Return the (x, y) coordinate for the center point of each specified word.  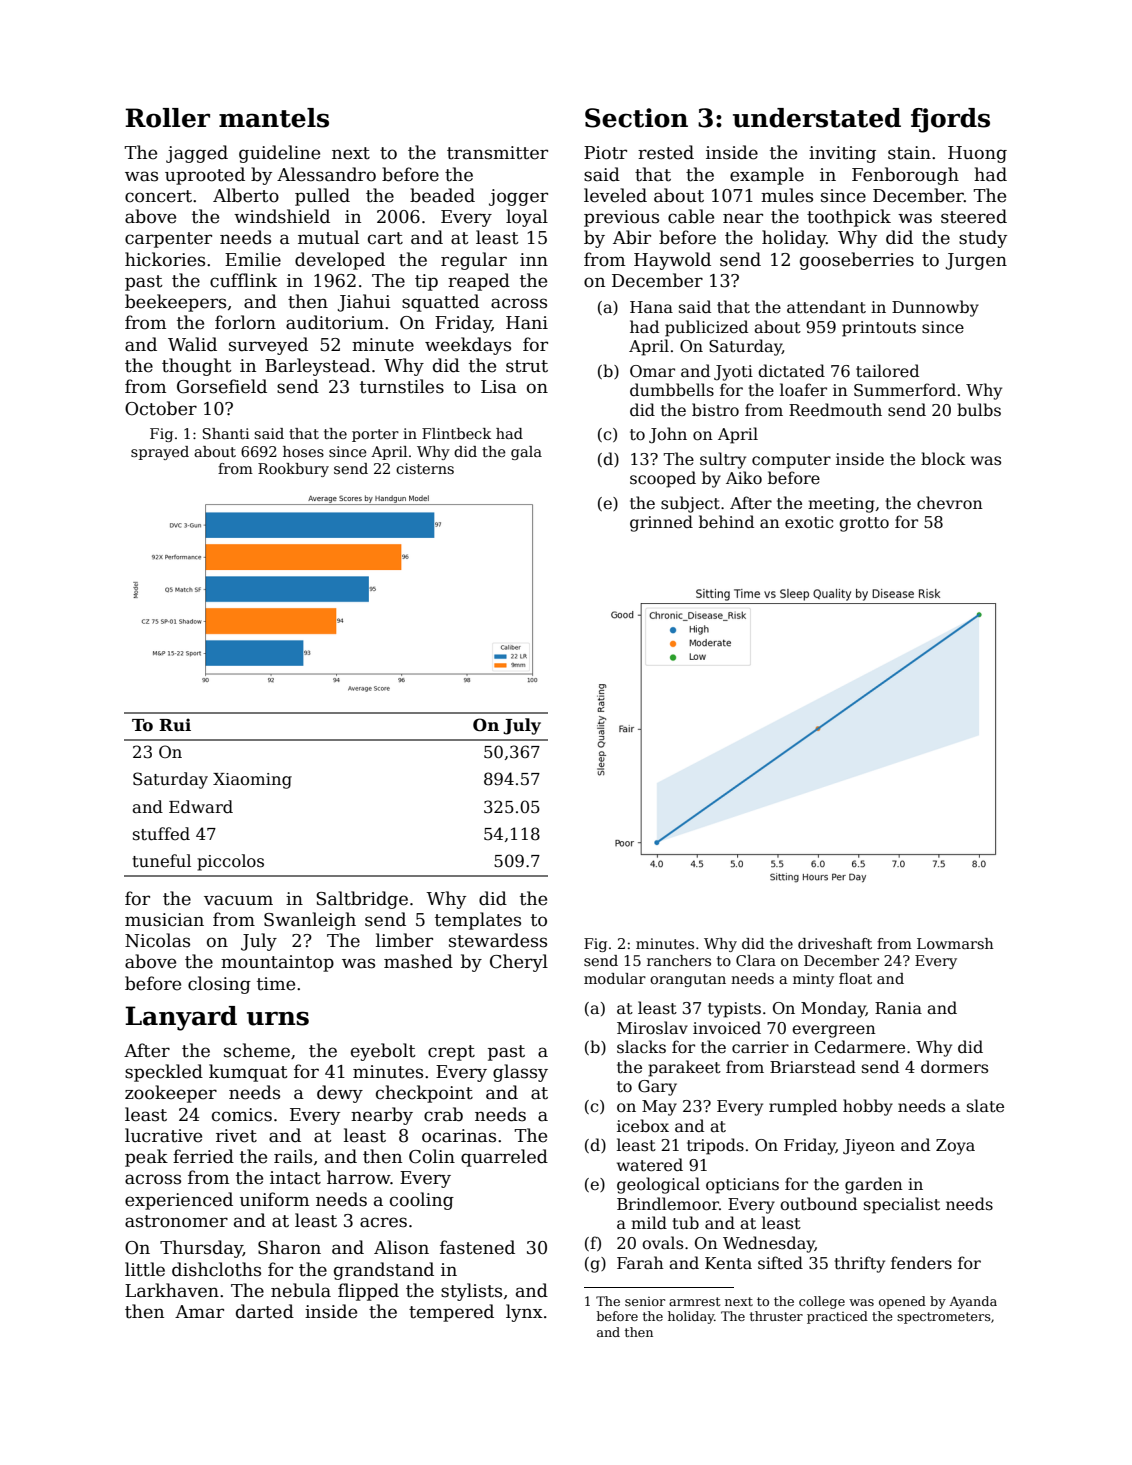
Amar (199, 1312)
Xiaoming (252, 781)
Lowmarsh (955, 943)
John (668, 435)
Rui (175, 725)
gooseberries (857, 261)
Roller (167, 118)
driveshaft (835, 943)
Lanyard (181, 1018)
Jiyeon (869, 1147)
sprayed (160, 453)
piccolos (230, 862)
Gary (657, 1088)
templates (478, 921)
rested (666, 152)
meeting (841, 505)
